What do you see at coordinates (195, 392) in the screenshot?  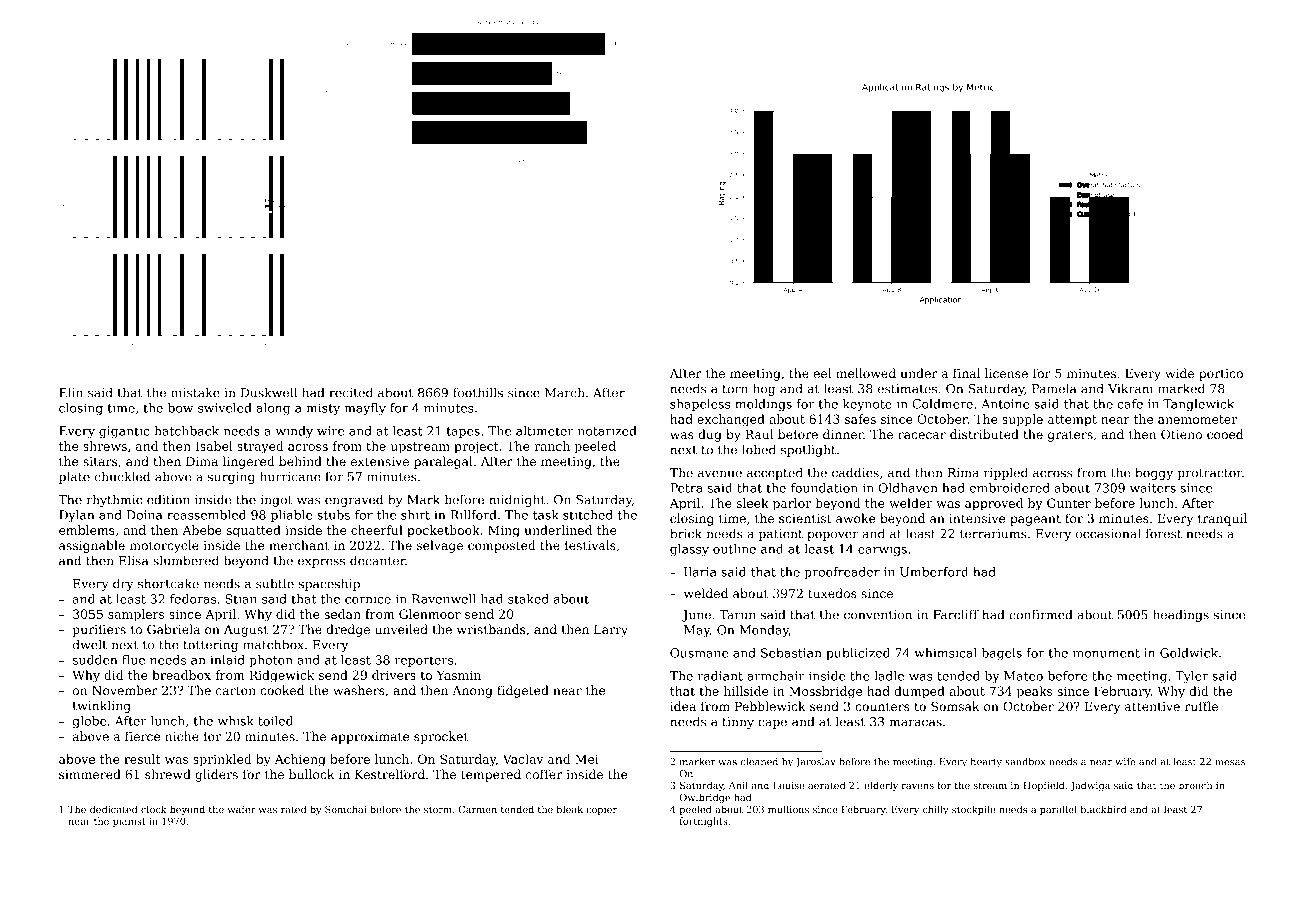 I see `mistake` at bounding box center [195, 392].
